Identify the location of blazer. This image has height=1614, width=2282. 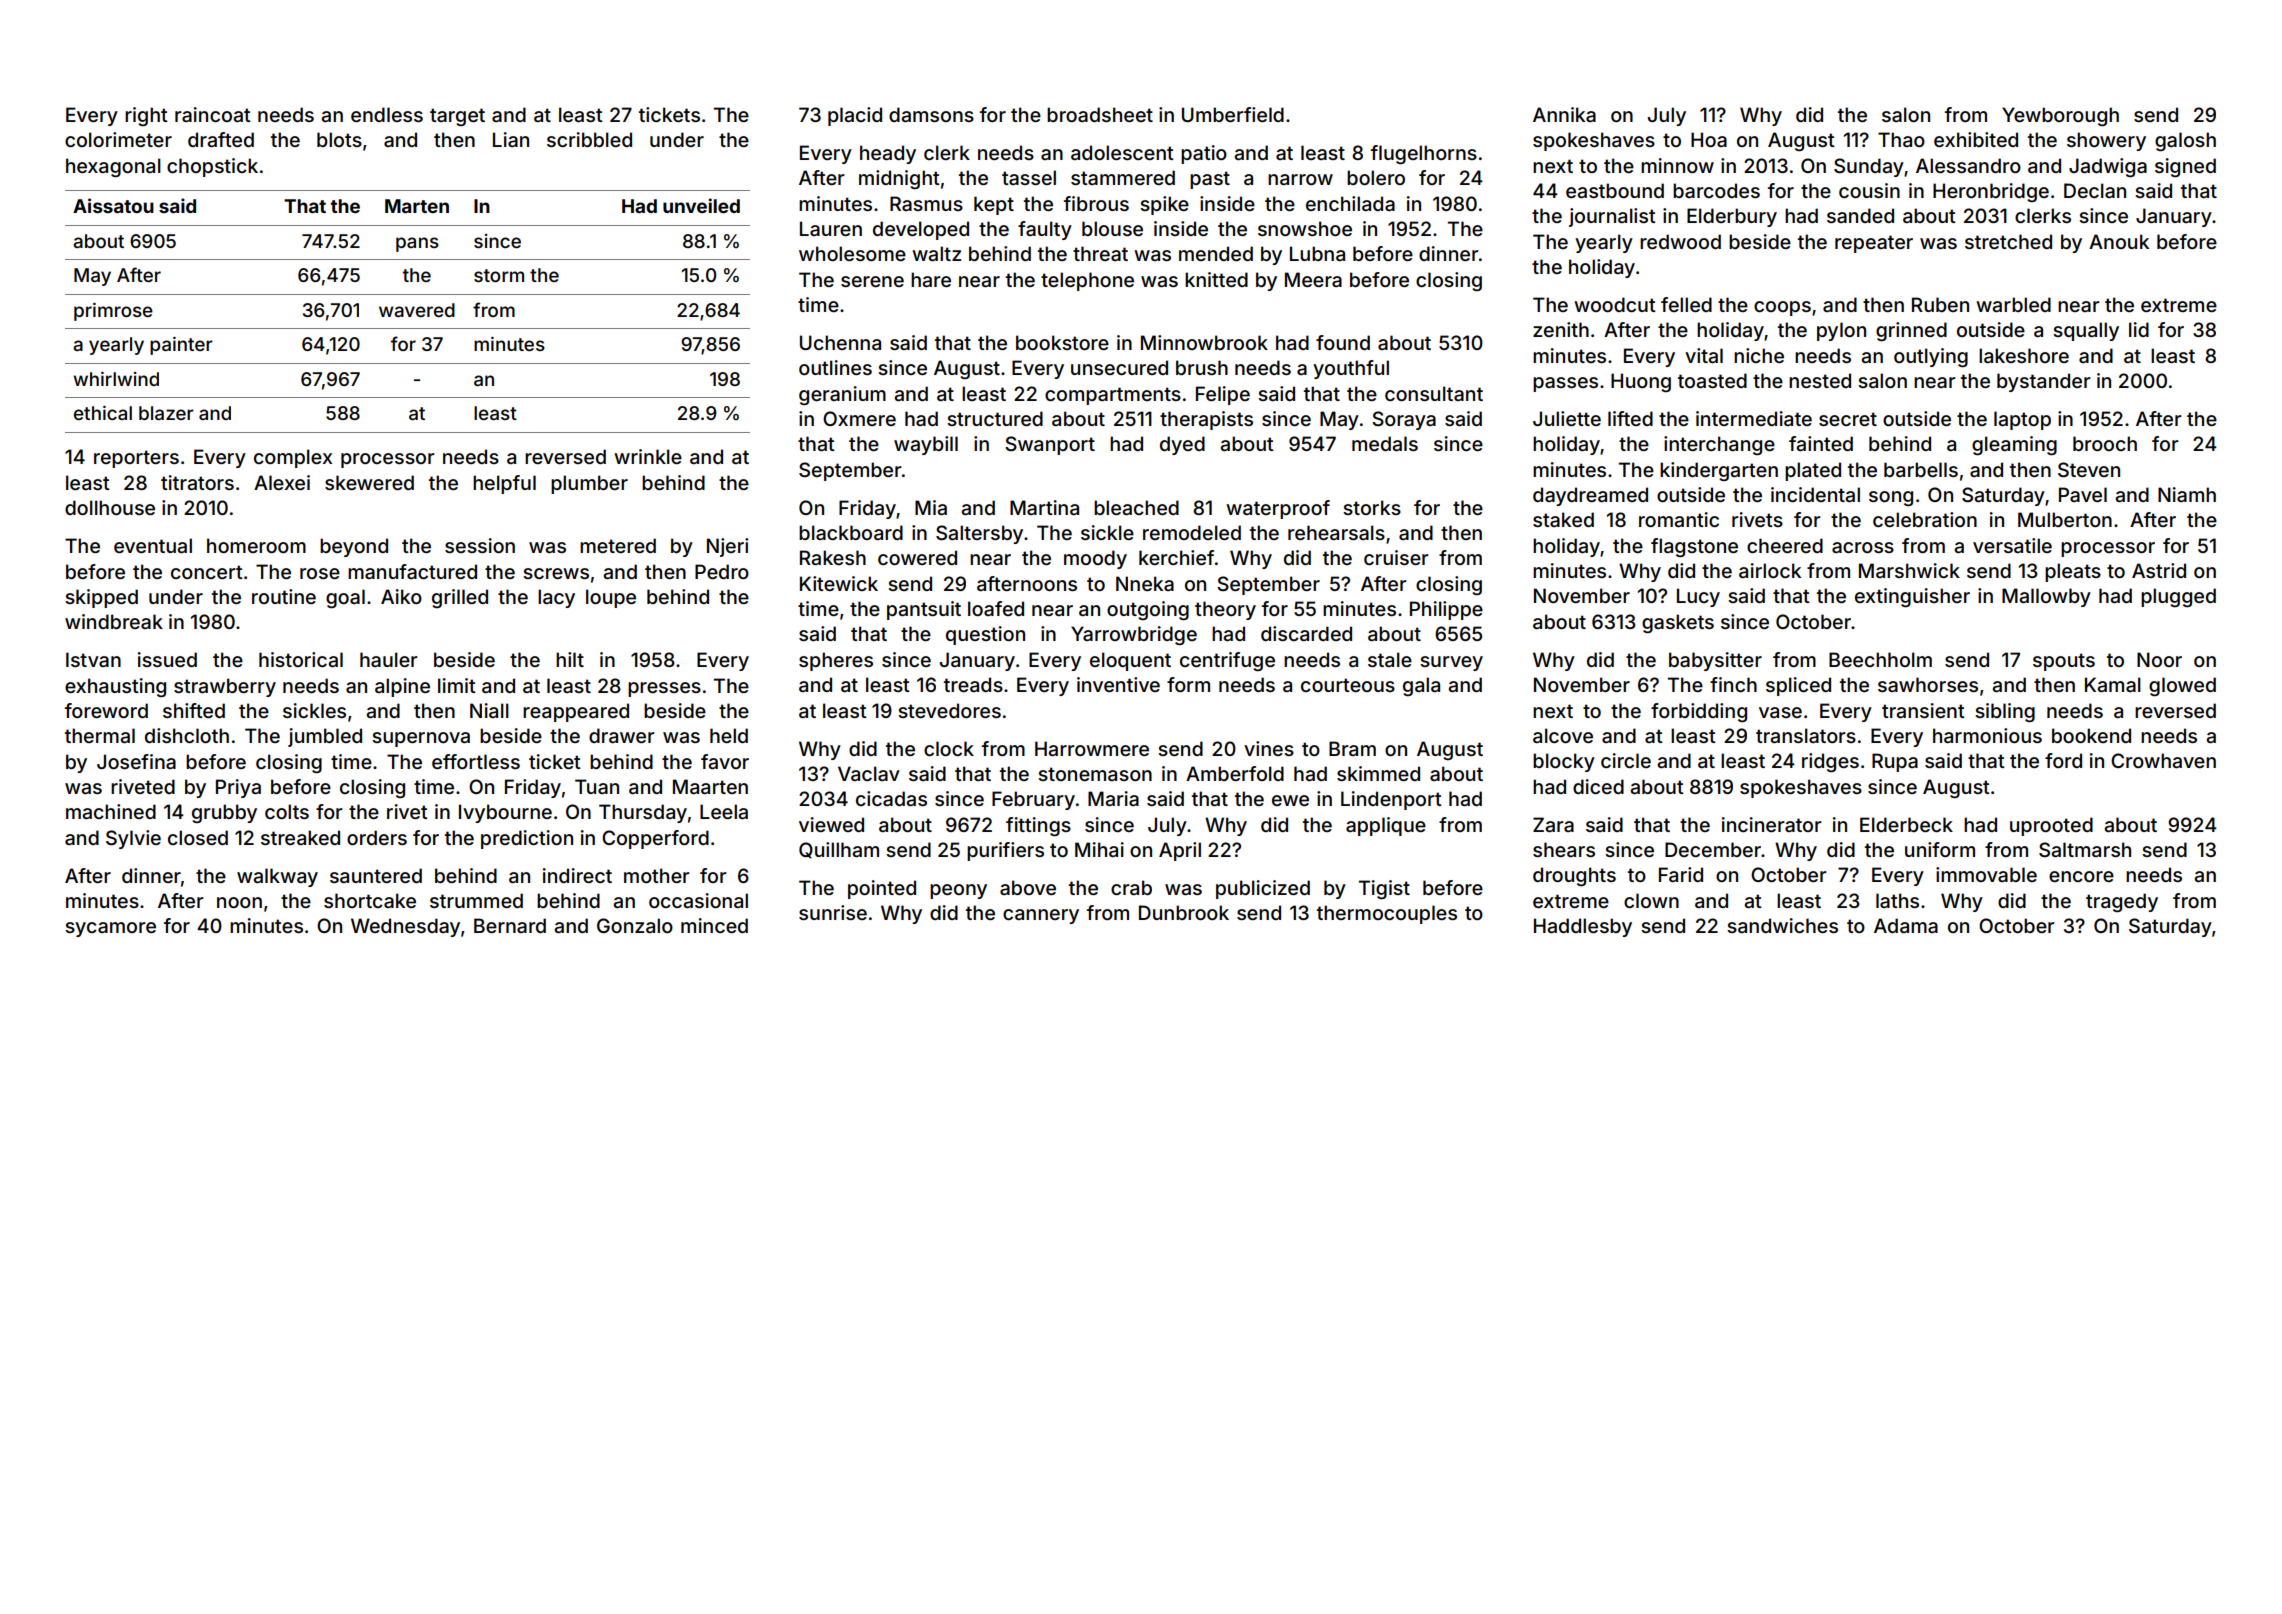
(166, 413).
